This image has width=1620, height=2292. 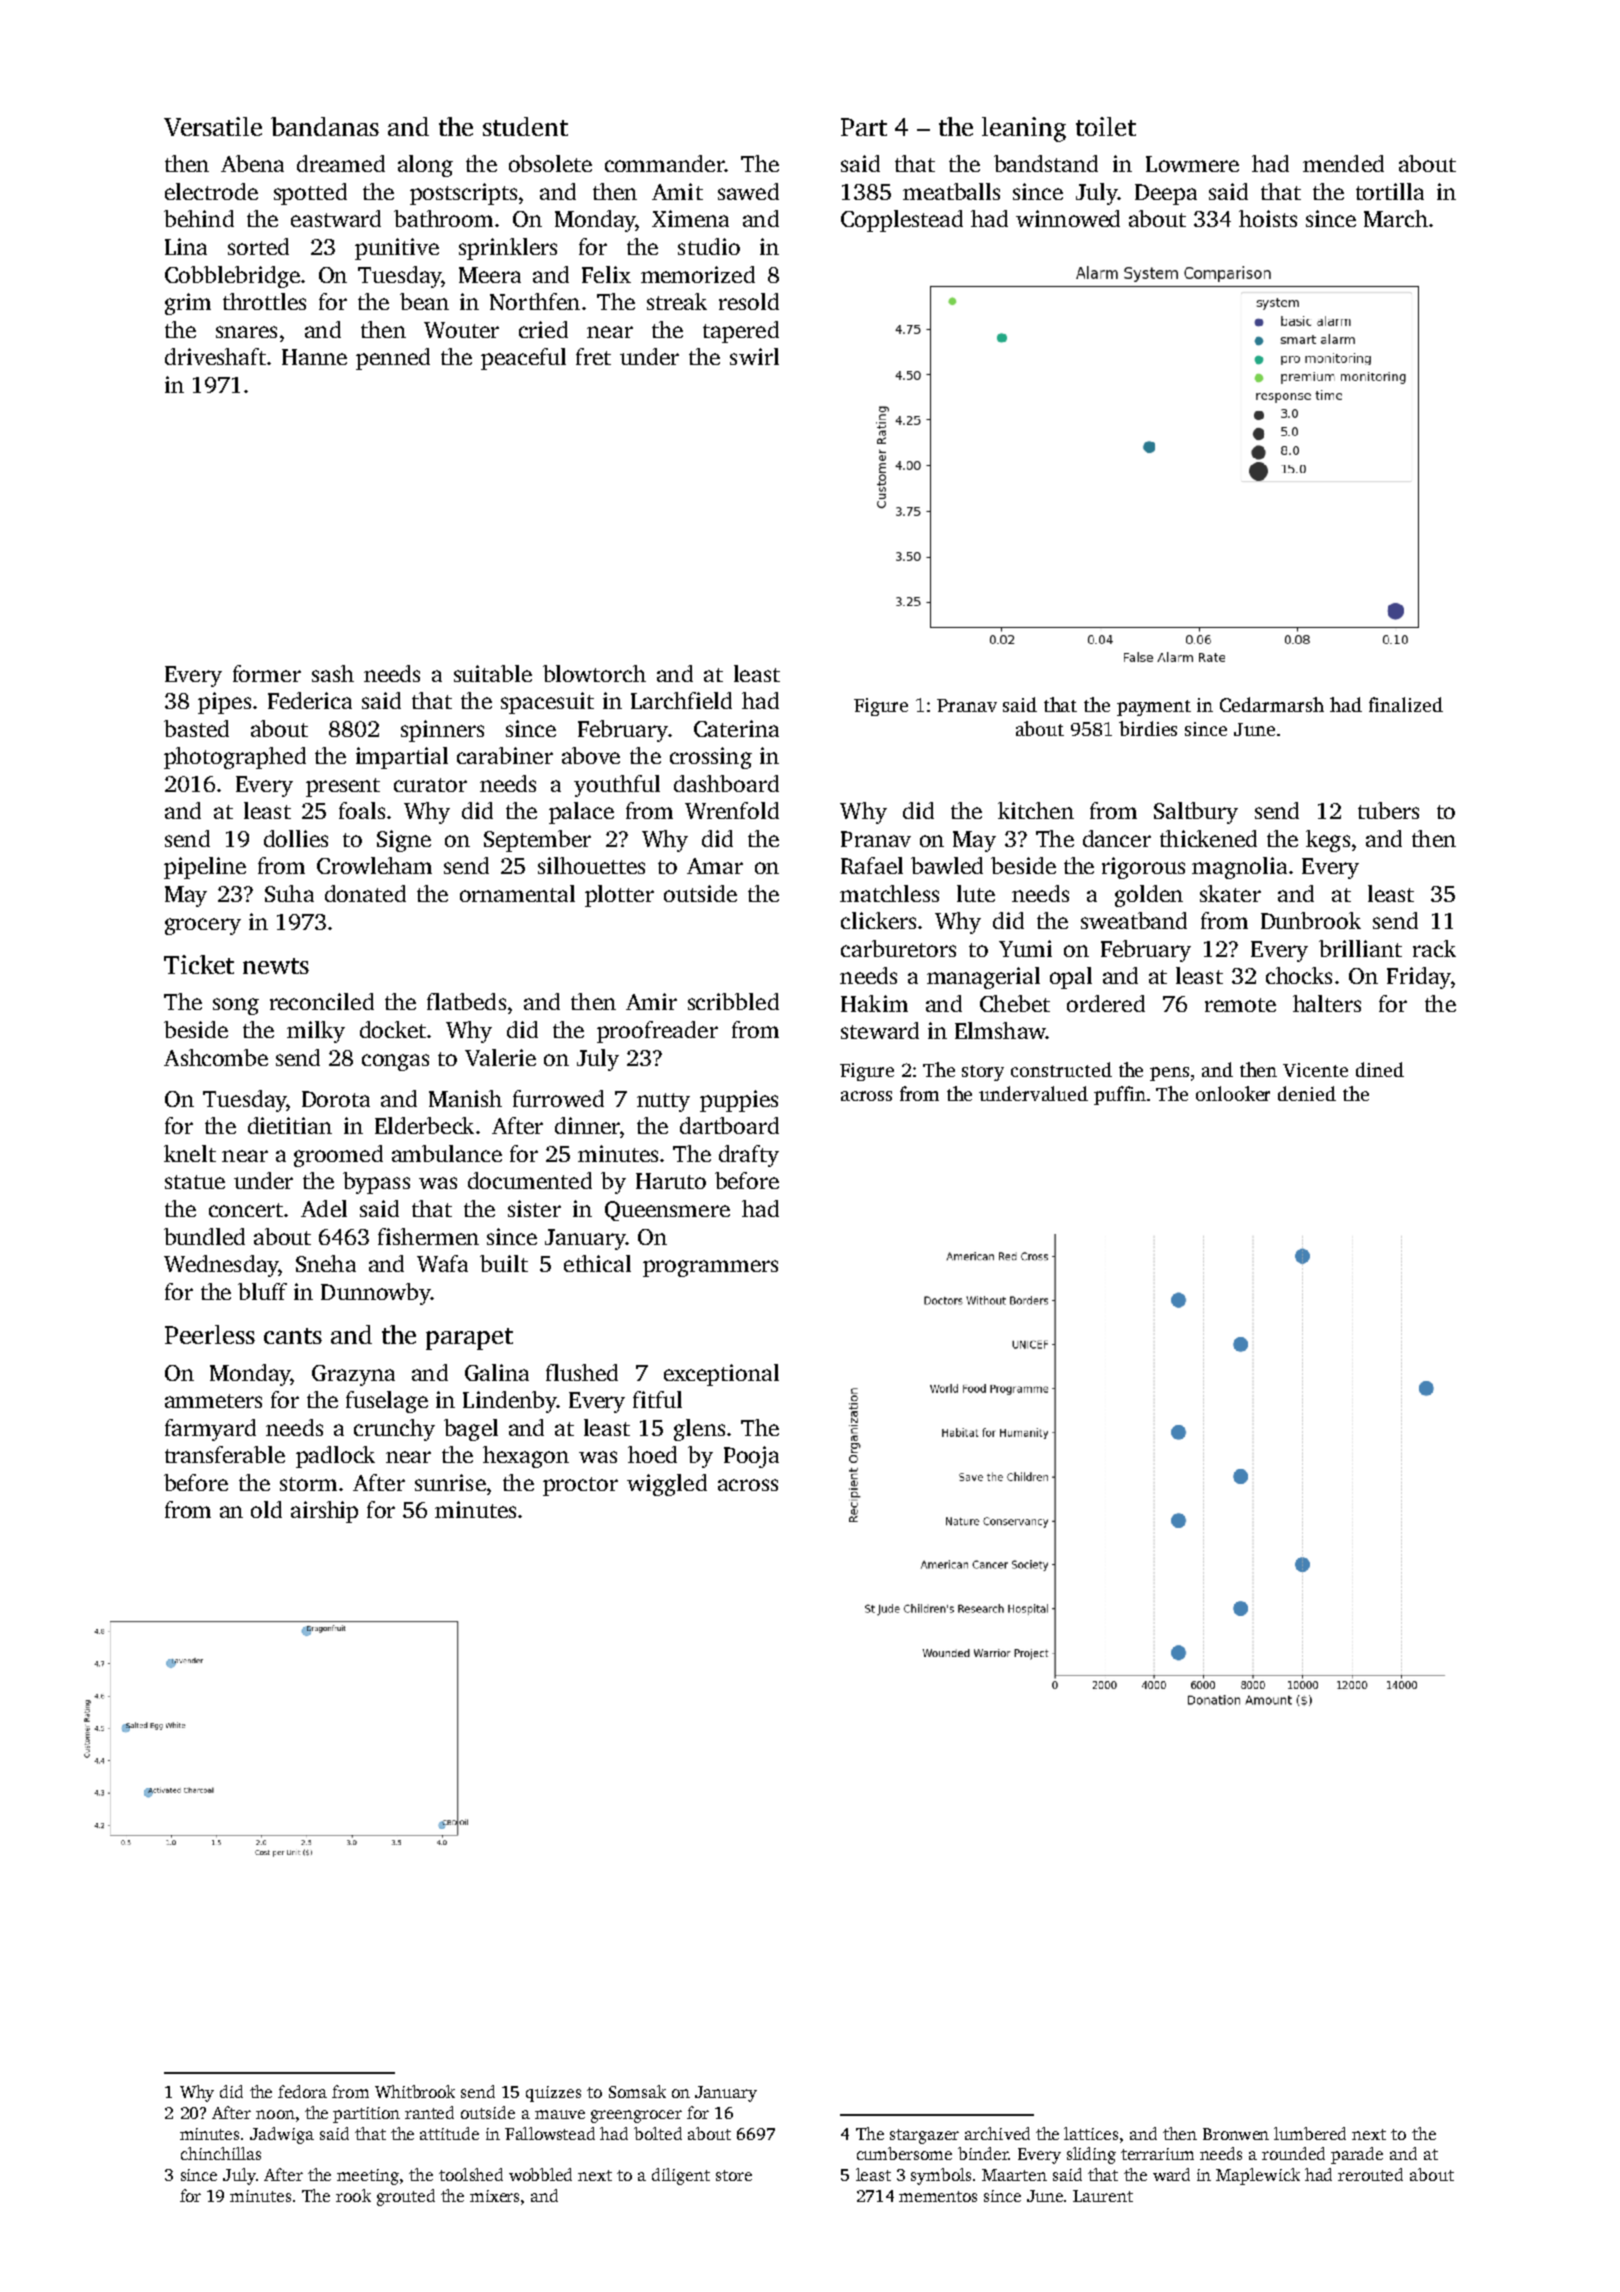 What do you see at coordinates (667, 1485) in the image?
I see `wiggled` at bounding box center [667, 1485].
